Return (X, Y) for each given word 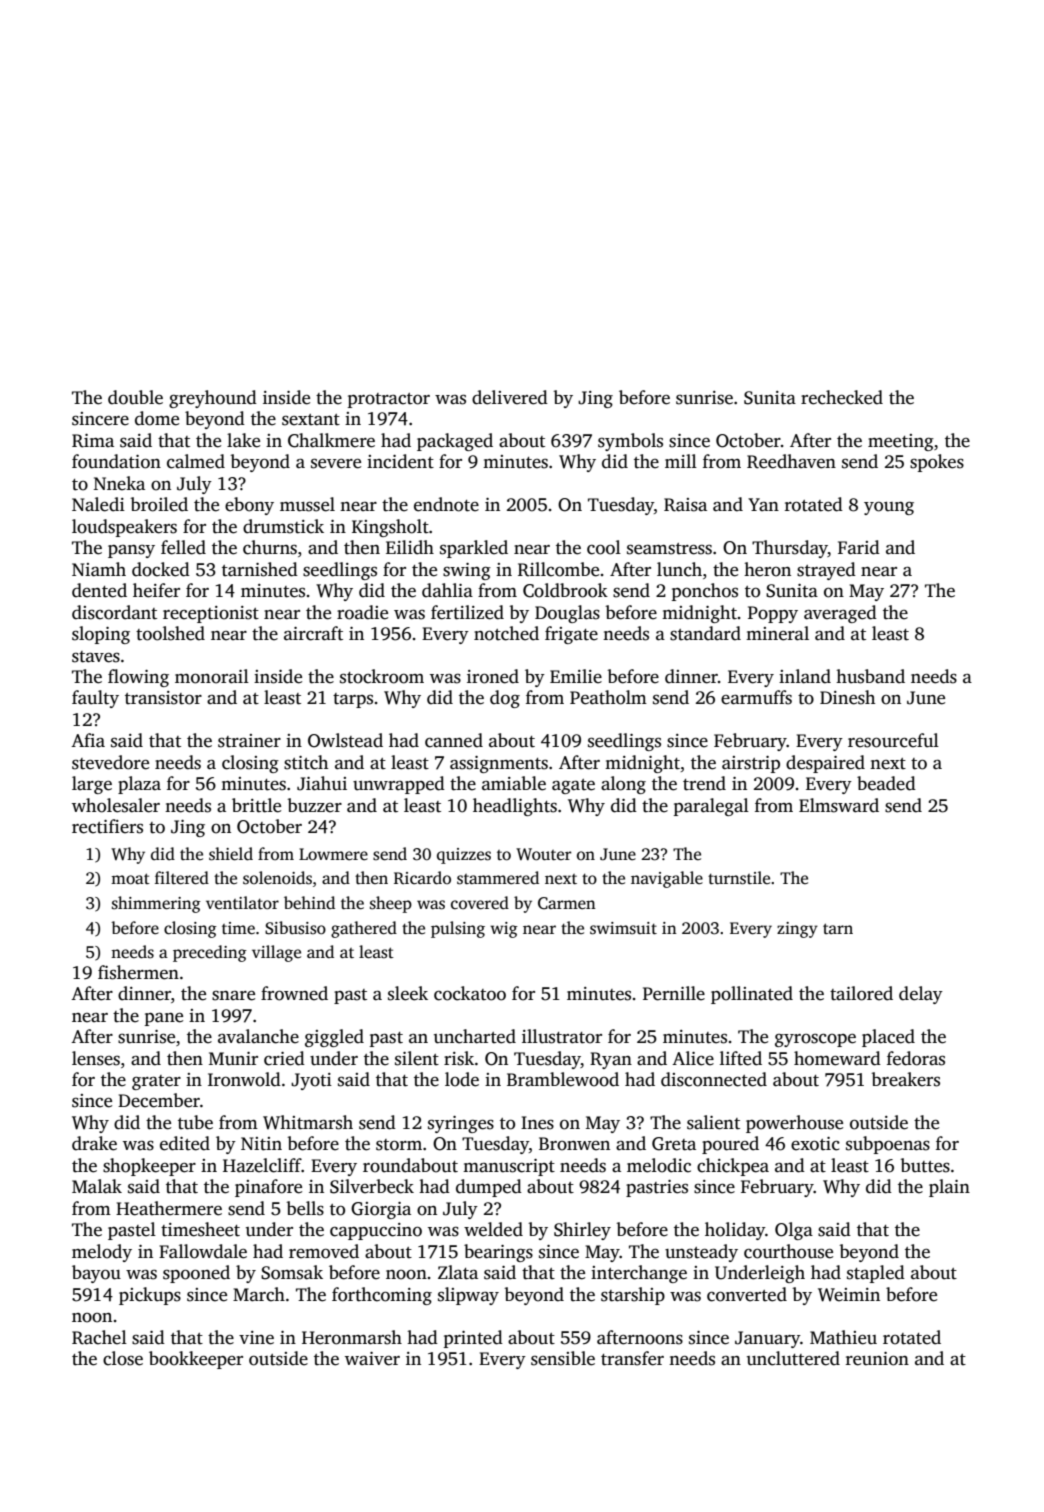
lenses (96, 1058)
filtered (182, 878)
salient (713, 1122)
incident (400, 461)
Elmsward (839, 805)
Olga (794, 1231)
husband (870, 676)
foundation (116, 461)
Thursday (790, 549)
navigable (667, 879)
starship (633, 1296)
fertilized (467, 612)
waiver (372, 1359)
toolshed (170, 633)
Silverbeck (372, 1186)
